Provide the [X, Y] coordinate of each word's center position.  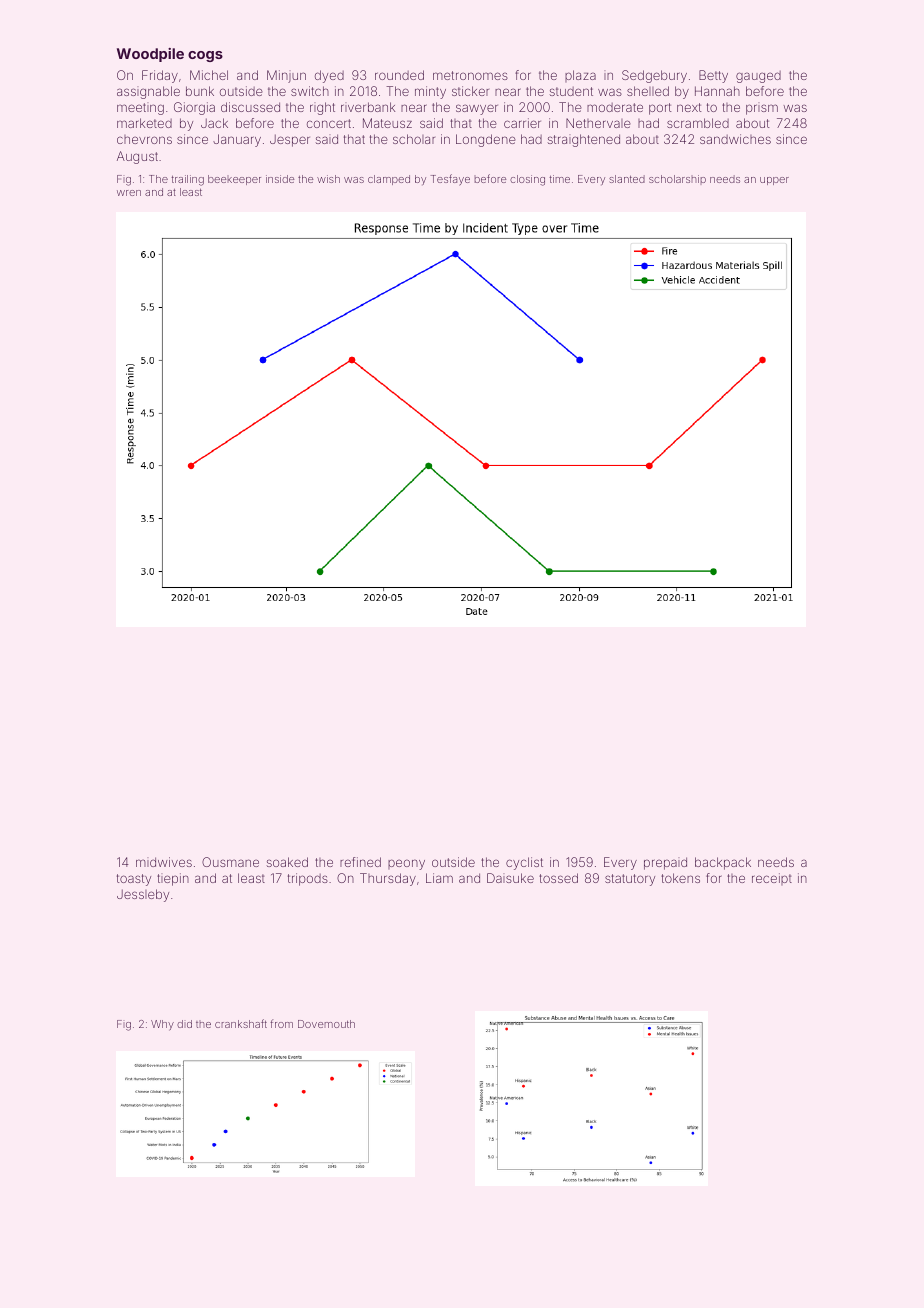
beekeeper [234, 180]
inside [280, 179]
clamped [389, 180]
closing [527, 180]
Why [162, 1025]
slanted [627, 179]
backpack [723, 863]
